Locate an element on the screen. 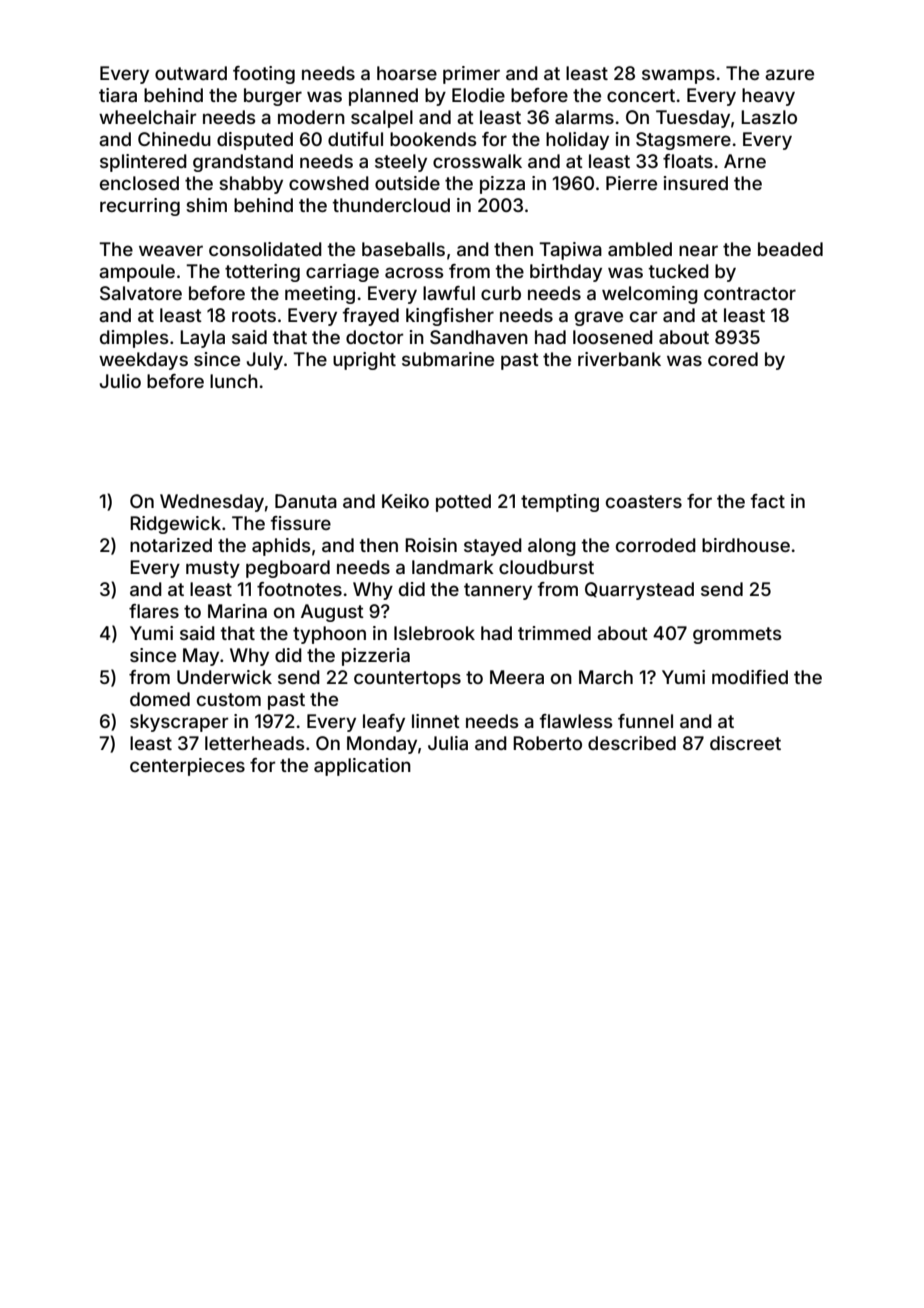 The image size is (924, 1308). outward is located at coordinates (191, 73).
